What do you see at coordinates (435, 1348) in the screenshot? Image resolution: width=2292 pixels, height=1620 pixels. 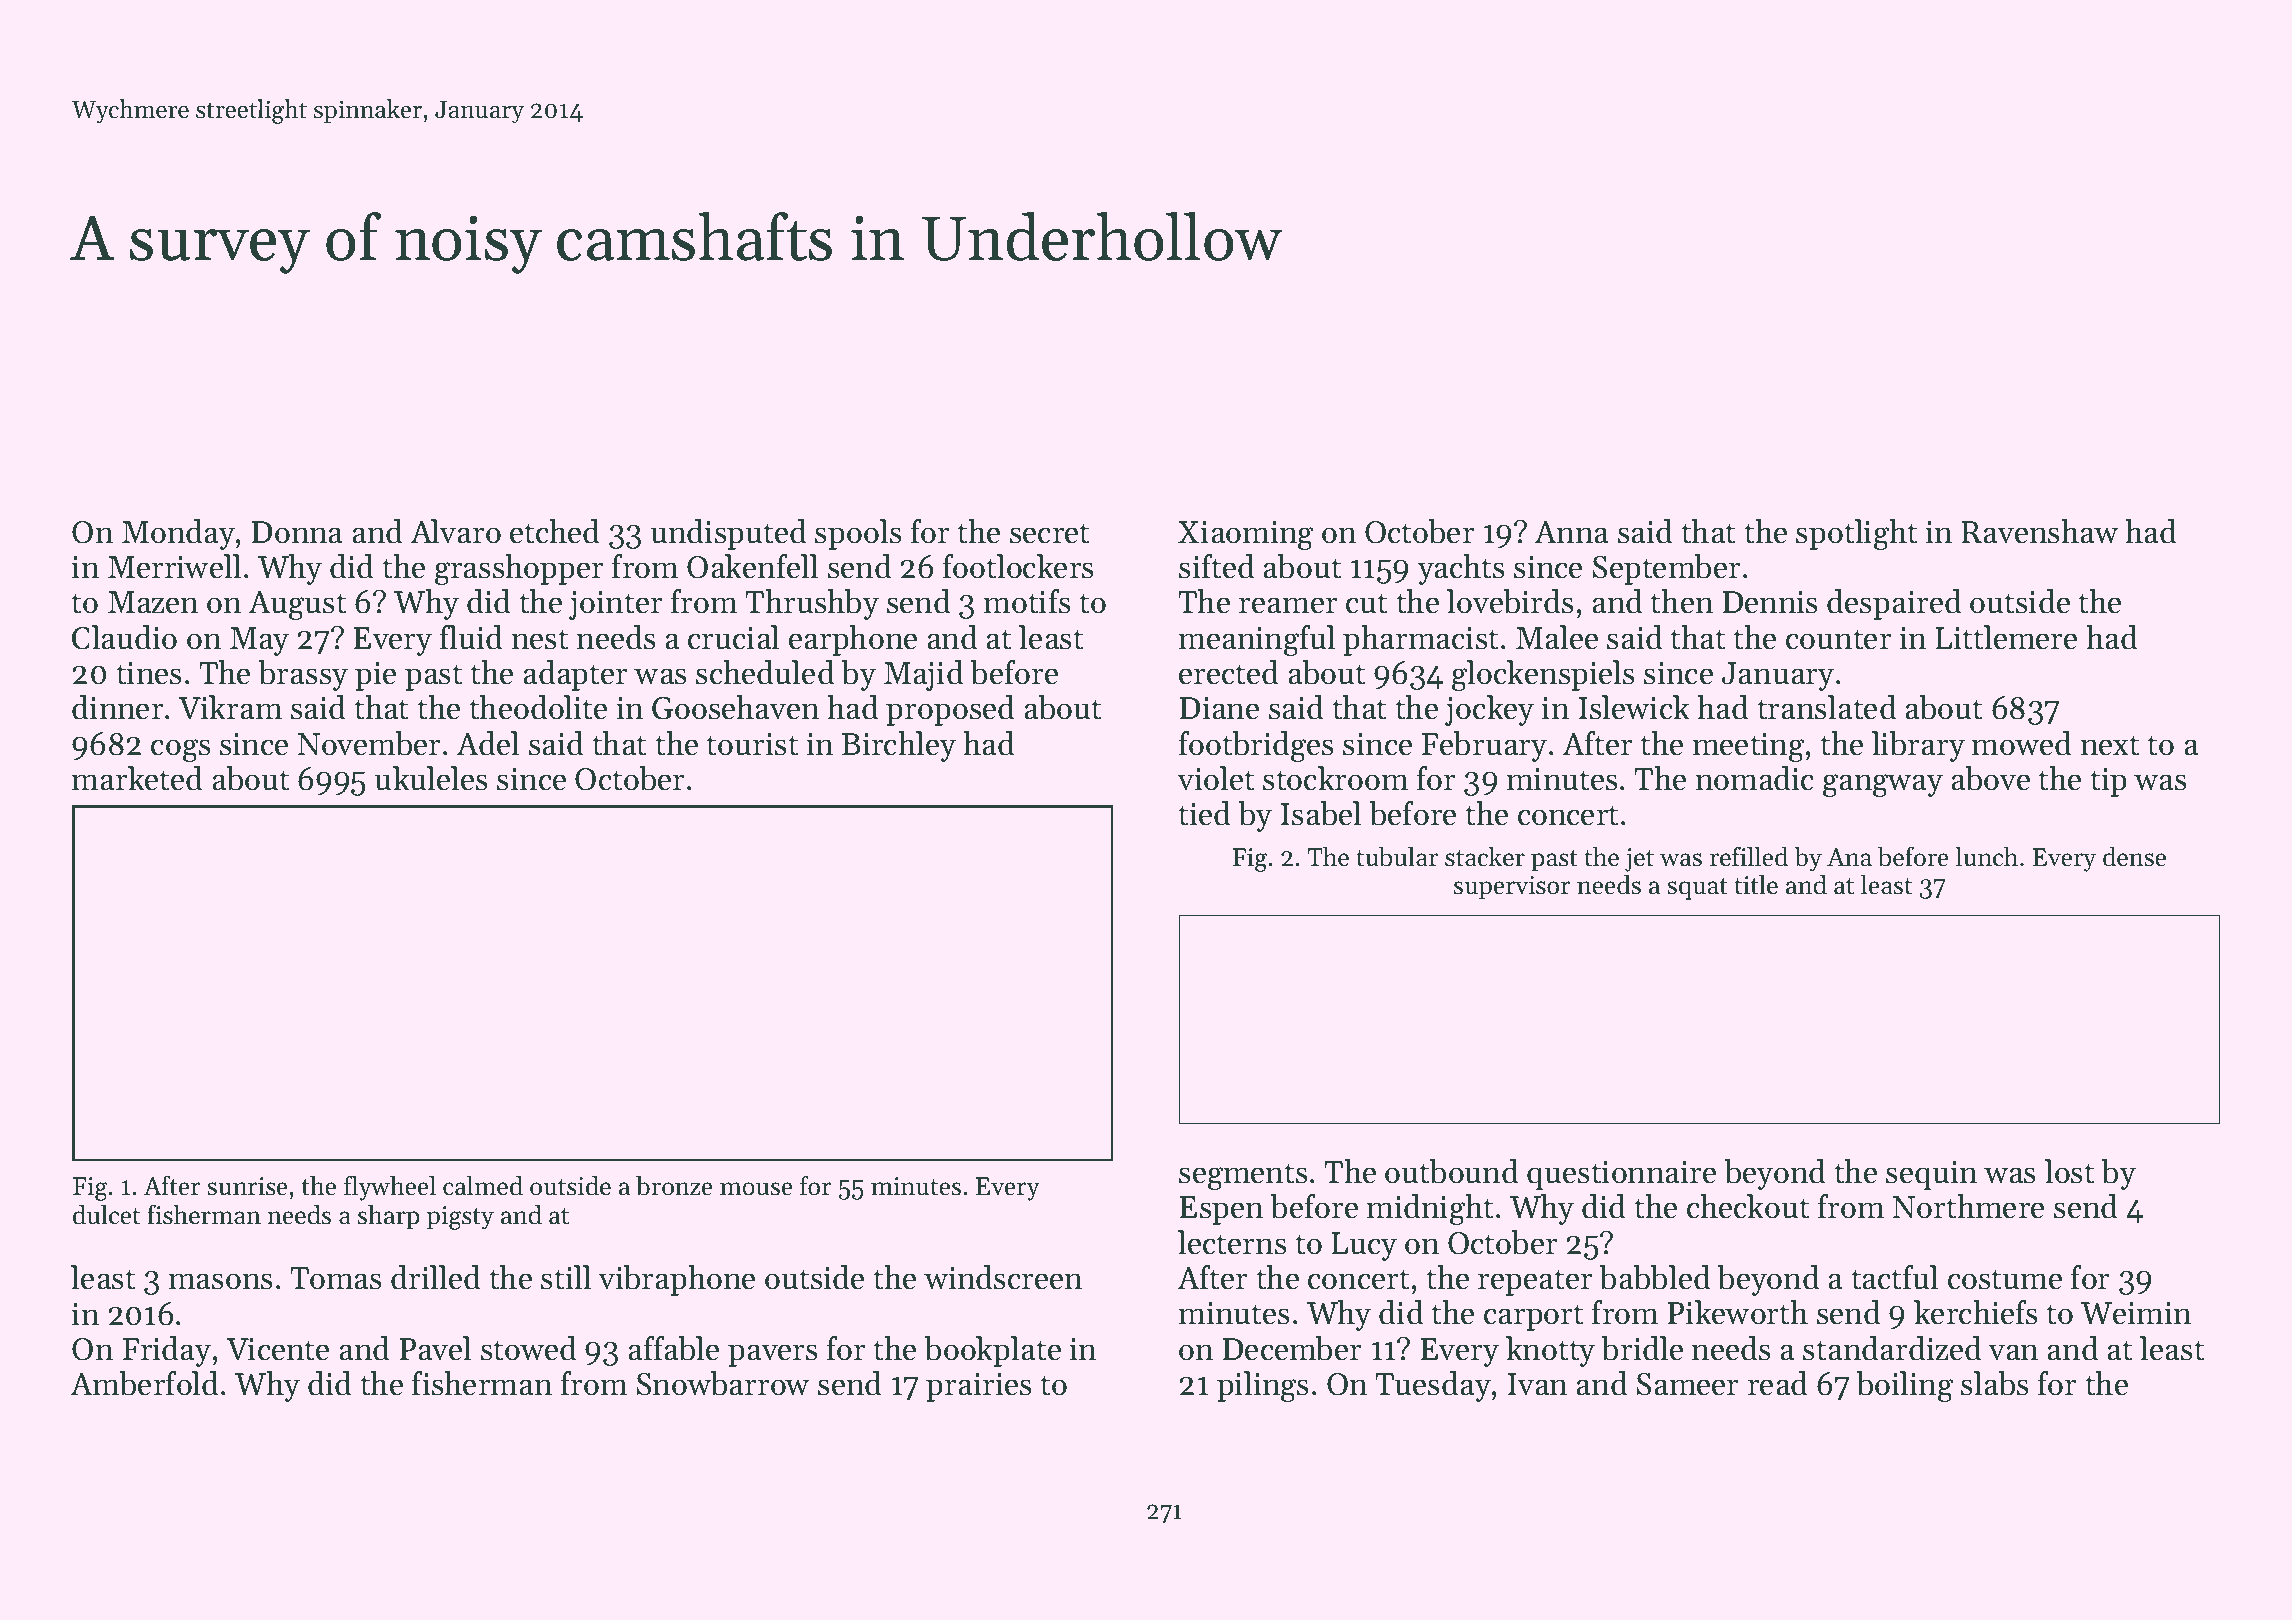 I see `Pavel` at bounding box center [435, 1348].
